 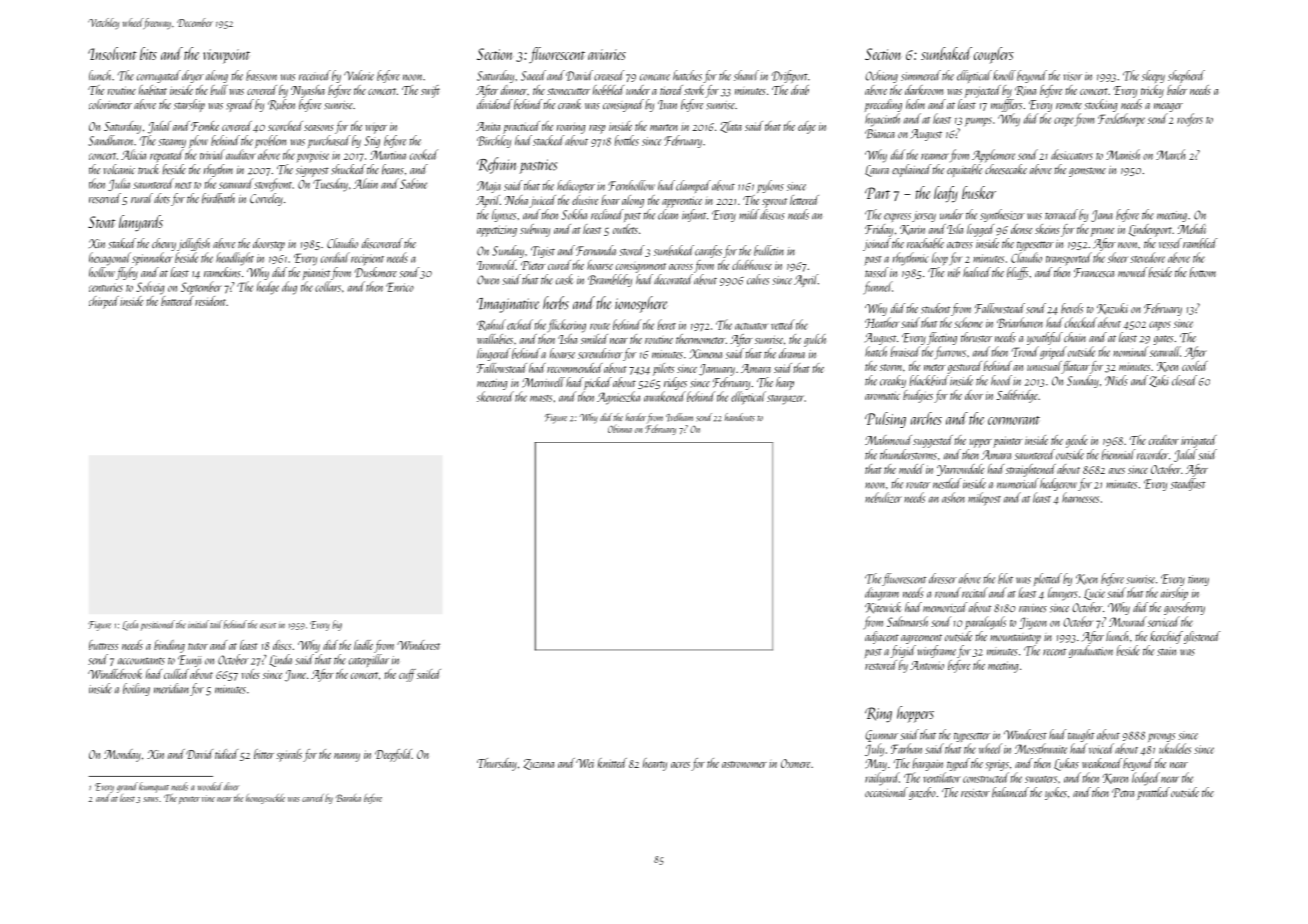 What do you see at coordinates (924, 90) in the screenshot?
I see `darkroom` at bounding box center [924, 90].
